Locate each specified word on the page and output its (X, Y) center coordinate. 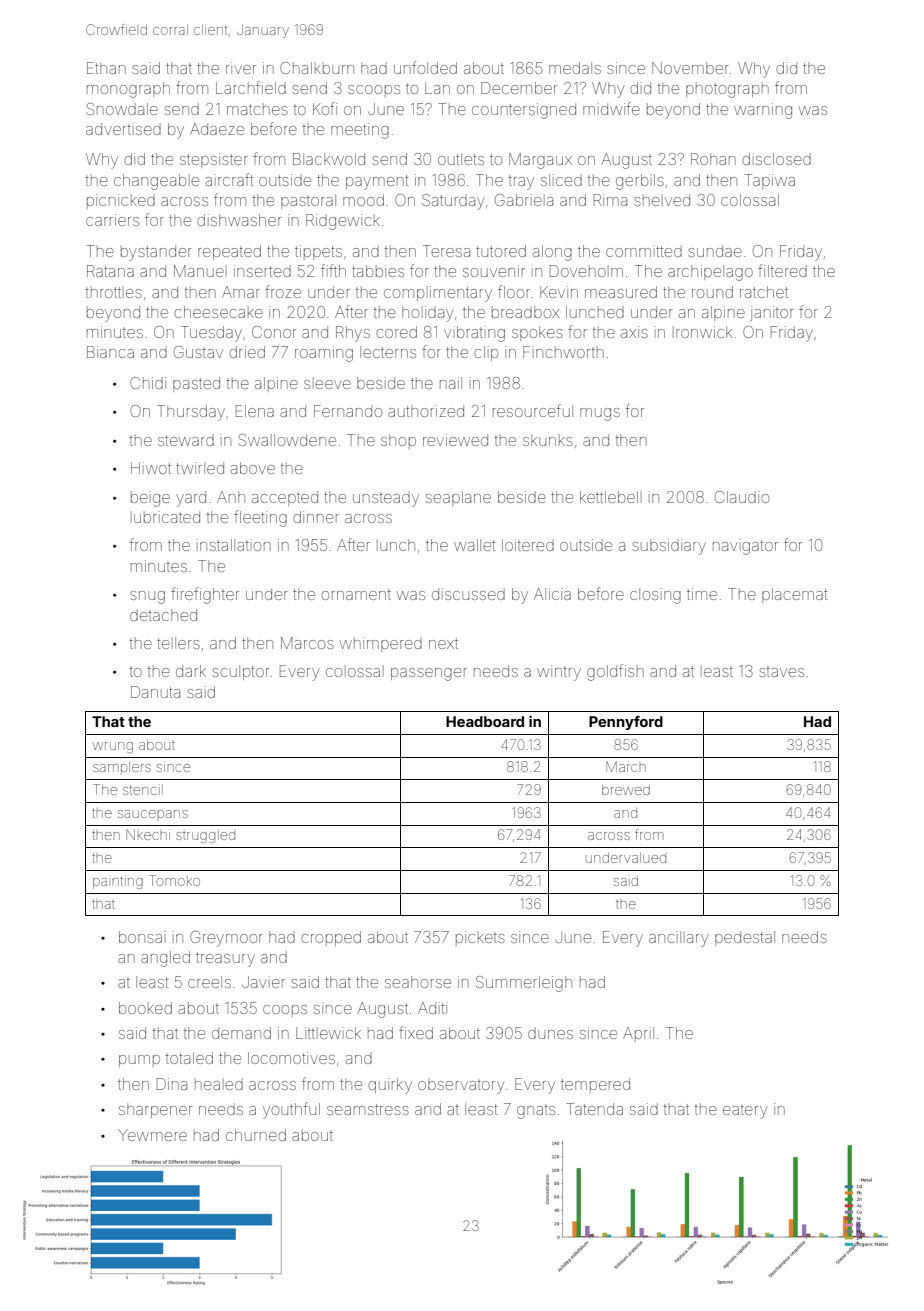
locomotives (291, 1058)
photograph (727, 90)
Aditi (432, 1008)
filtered (782, 270)
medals (575, 68)
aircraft (229, 179)
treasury (225, 959)
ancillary (679, 939)
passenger (429, 674)
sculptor (240, 672)
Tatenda (594, 1109)
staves (781, 672)
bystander (156, 253)
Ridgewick (343, 222)
